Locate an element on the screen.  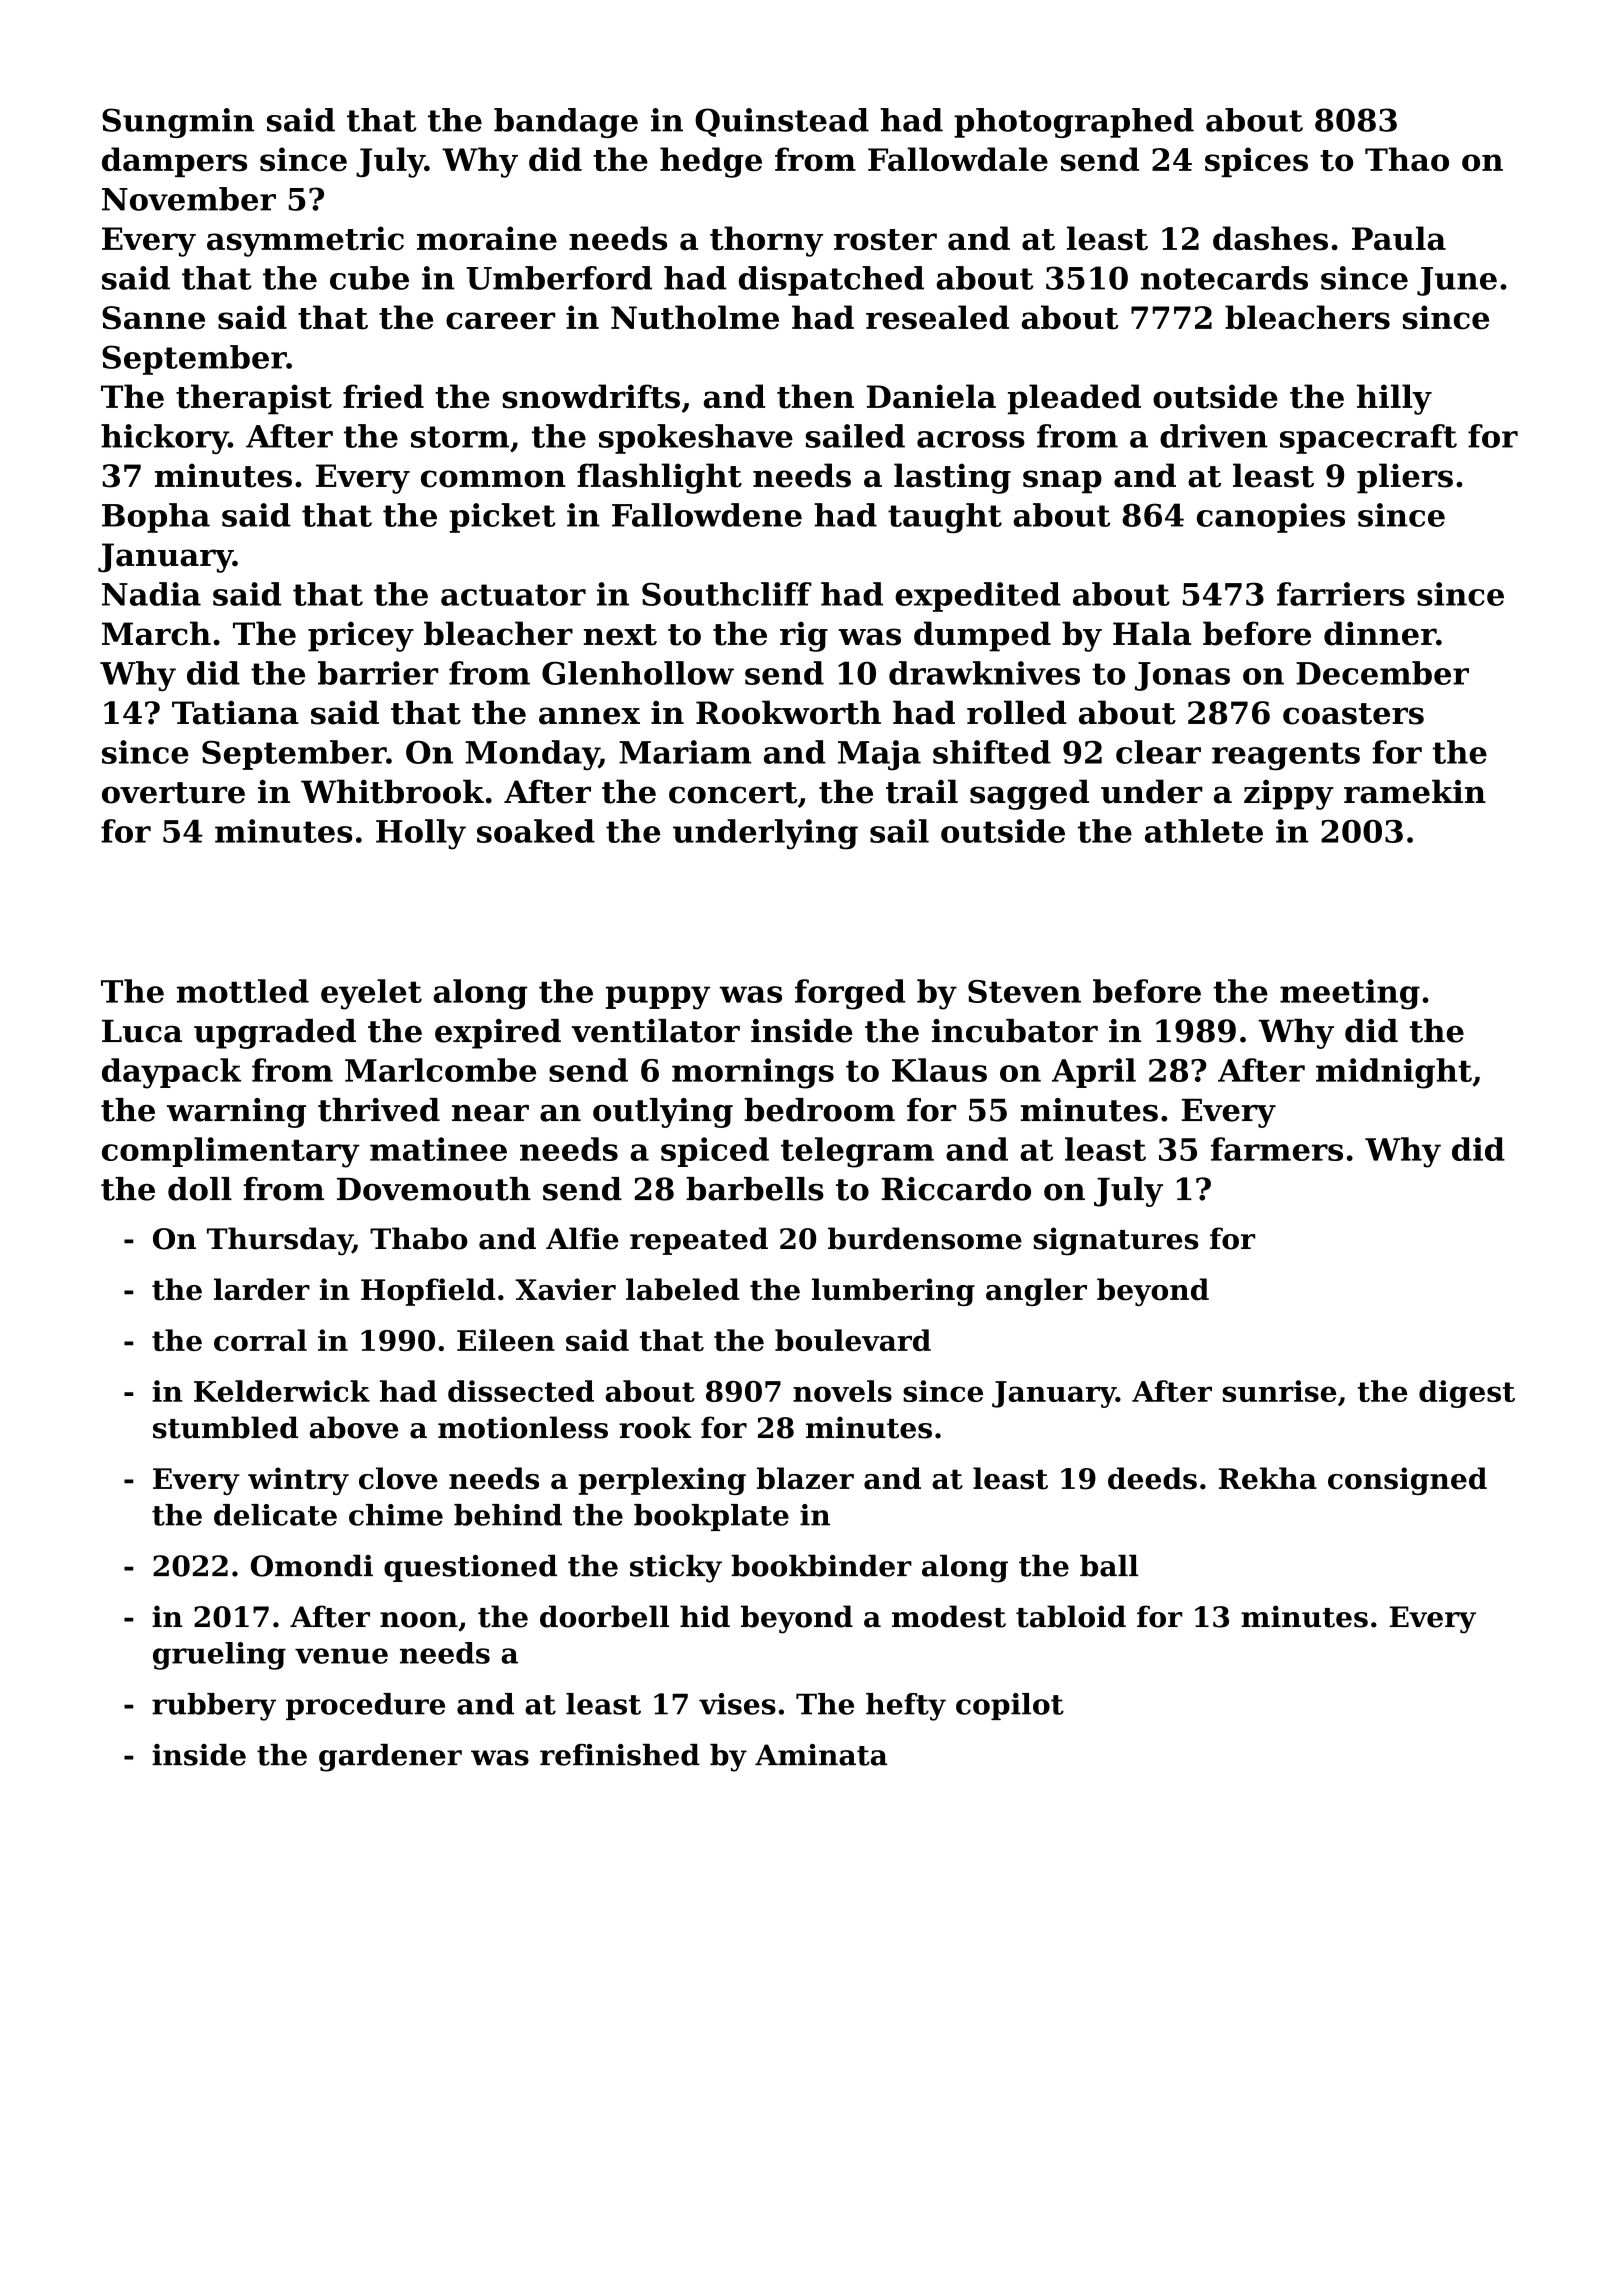
Thabo is located at coordinates (419, 1238).
